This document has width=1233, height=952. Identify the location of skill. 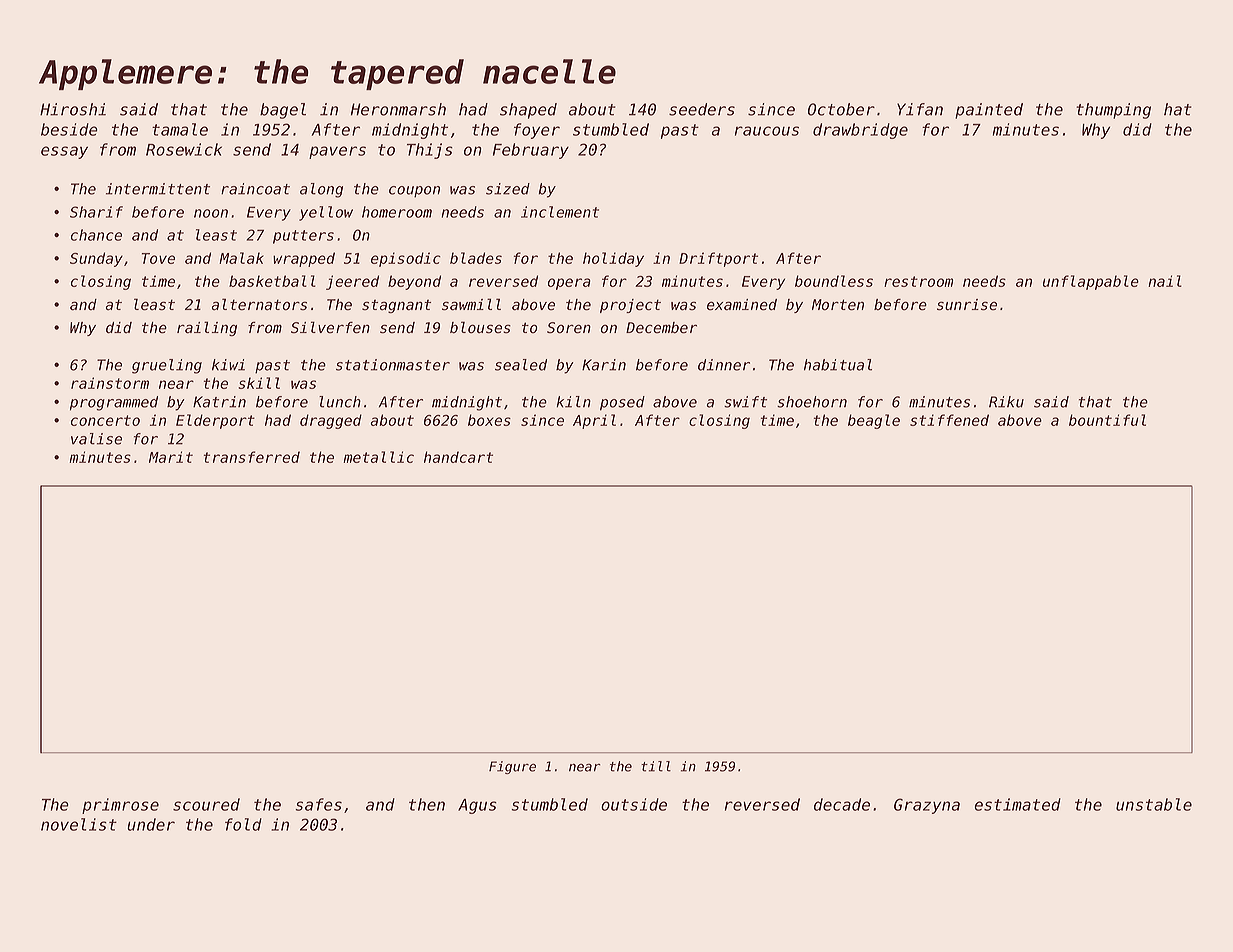
(259, 383).
